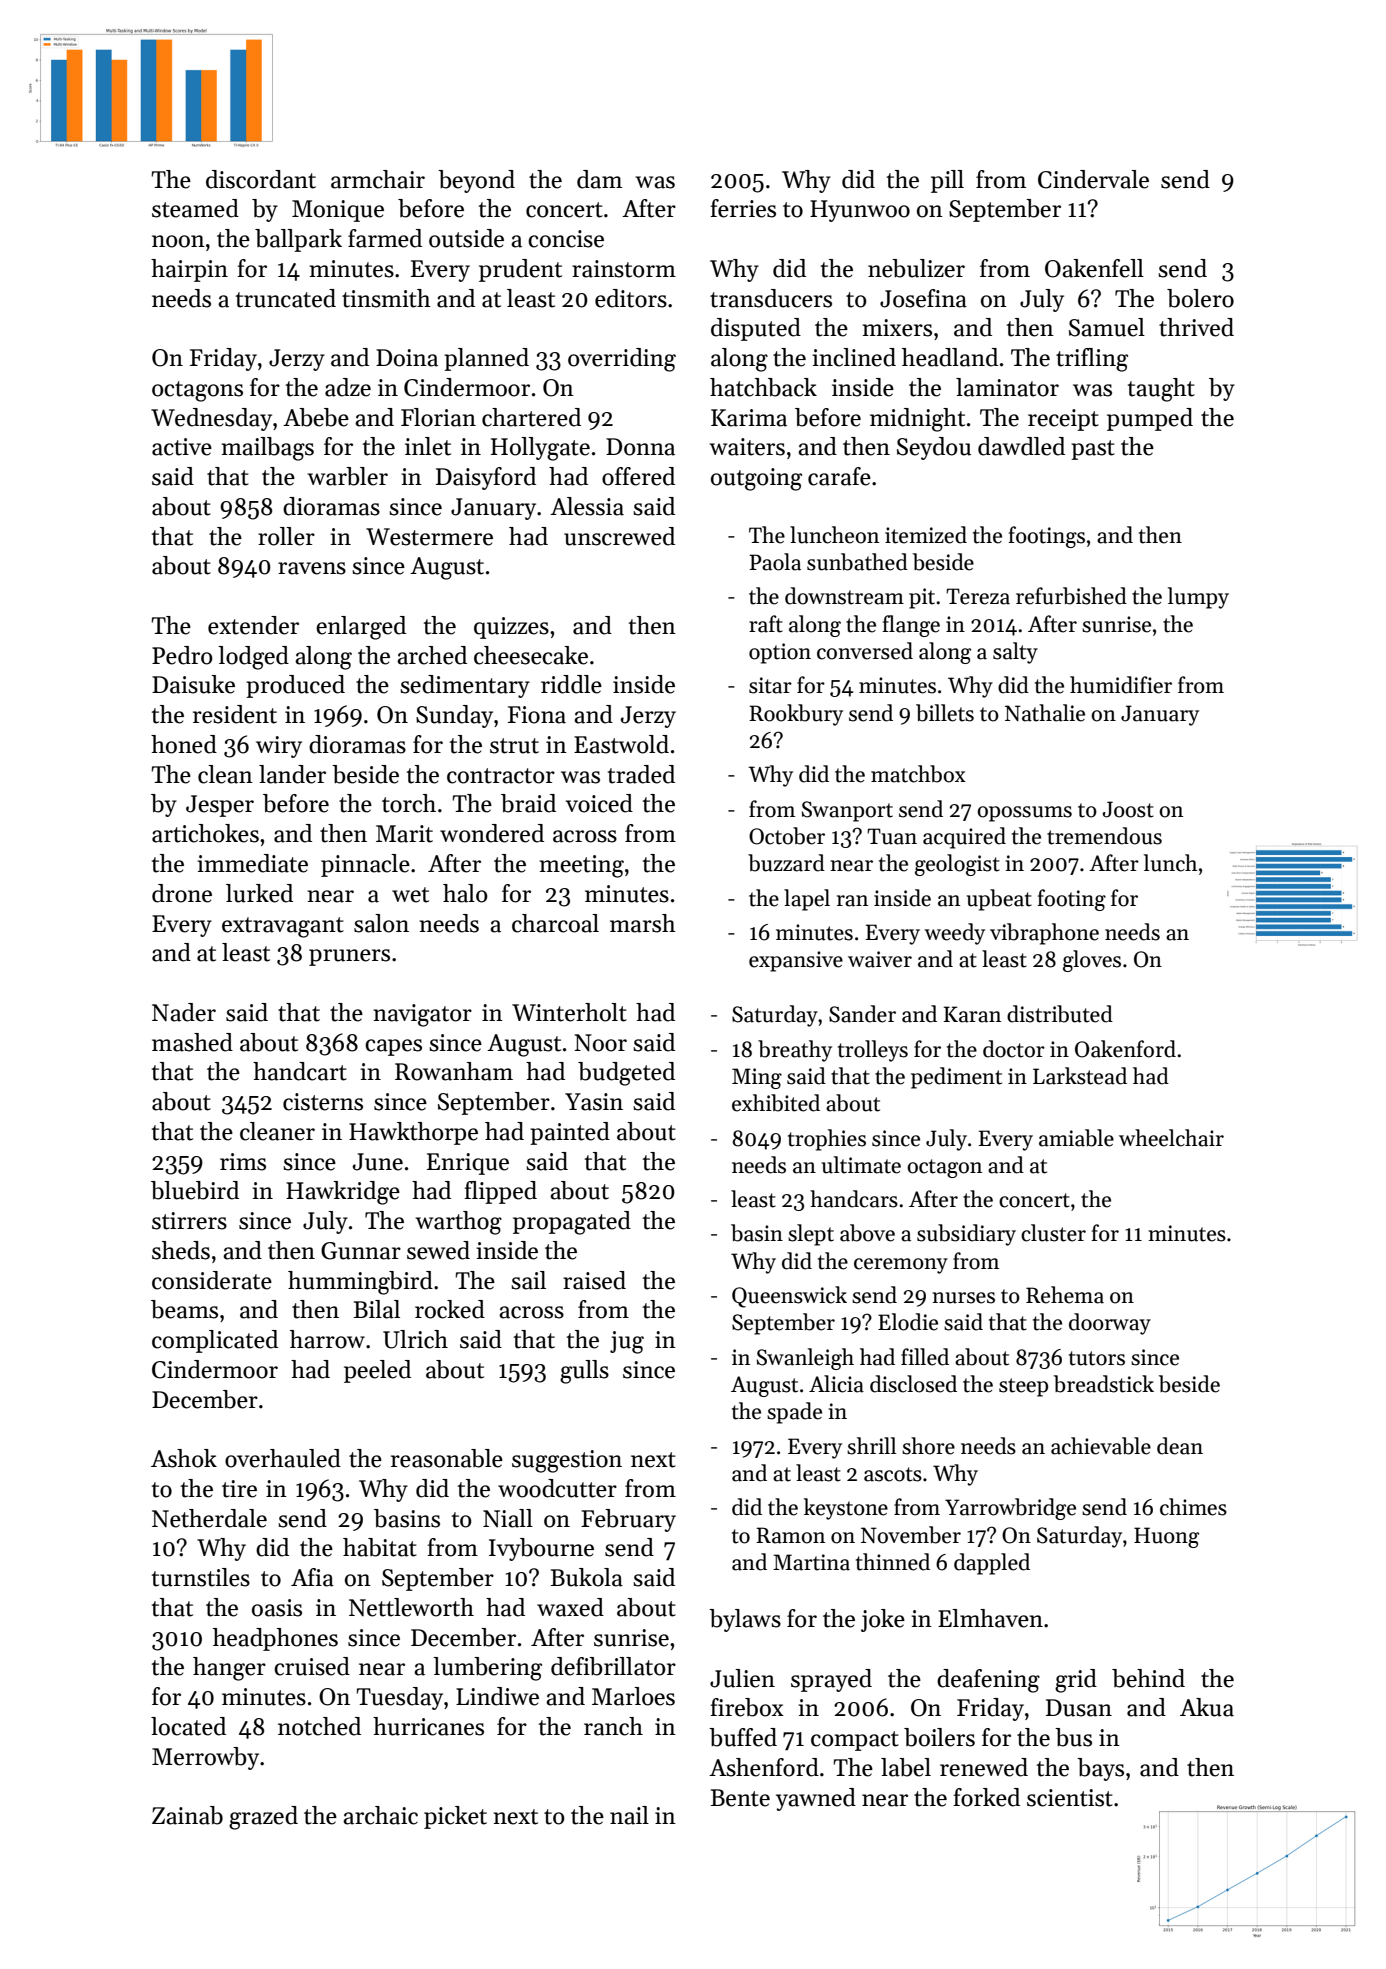  What do you see at coordinates (947, 181) in the document?
I see `pill` at bounding box center [947, 181].
